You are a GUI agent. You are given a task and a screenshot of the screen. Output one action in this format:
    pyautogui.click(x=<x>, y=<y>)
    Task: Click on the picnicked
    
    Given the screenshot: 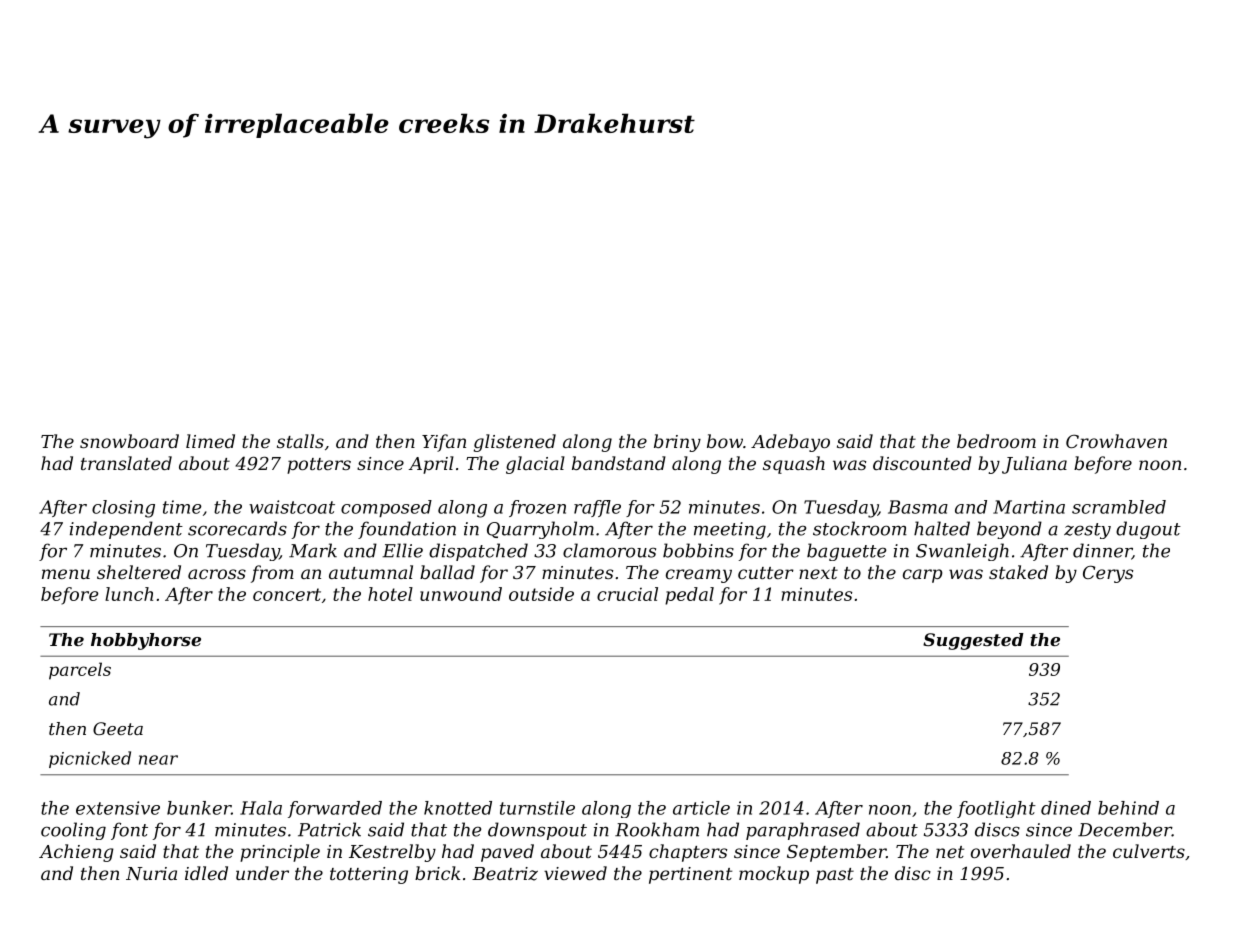 What is the action you would take?
    pyautogui.click(x=90, y=759)
